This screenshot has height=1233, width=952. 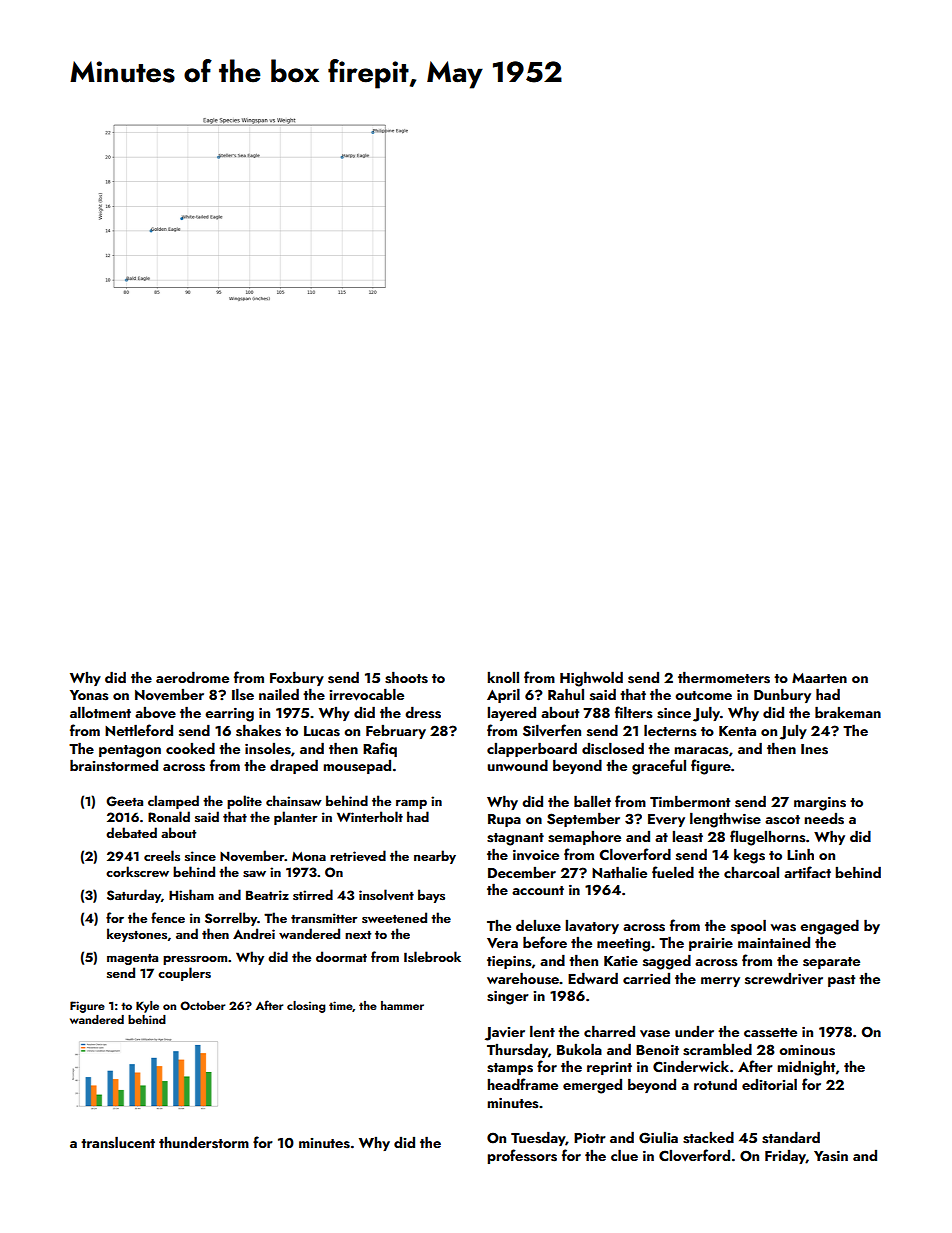 What do you see at coordinates (807, 872) in the screenshot?
I see `artifact` at bounding box center [807, 872].
